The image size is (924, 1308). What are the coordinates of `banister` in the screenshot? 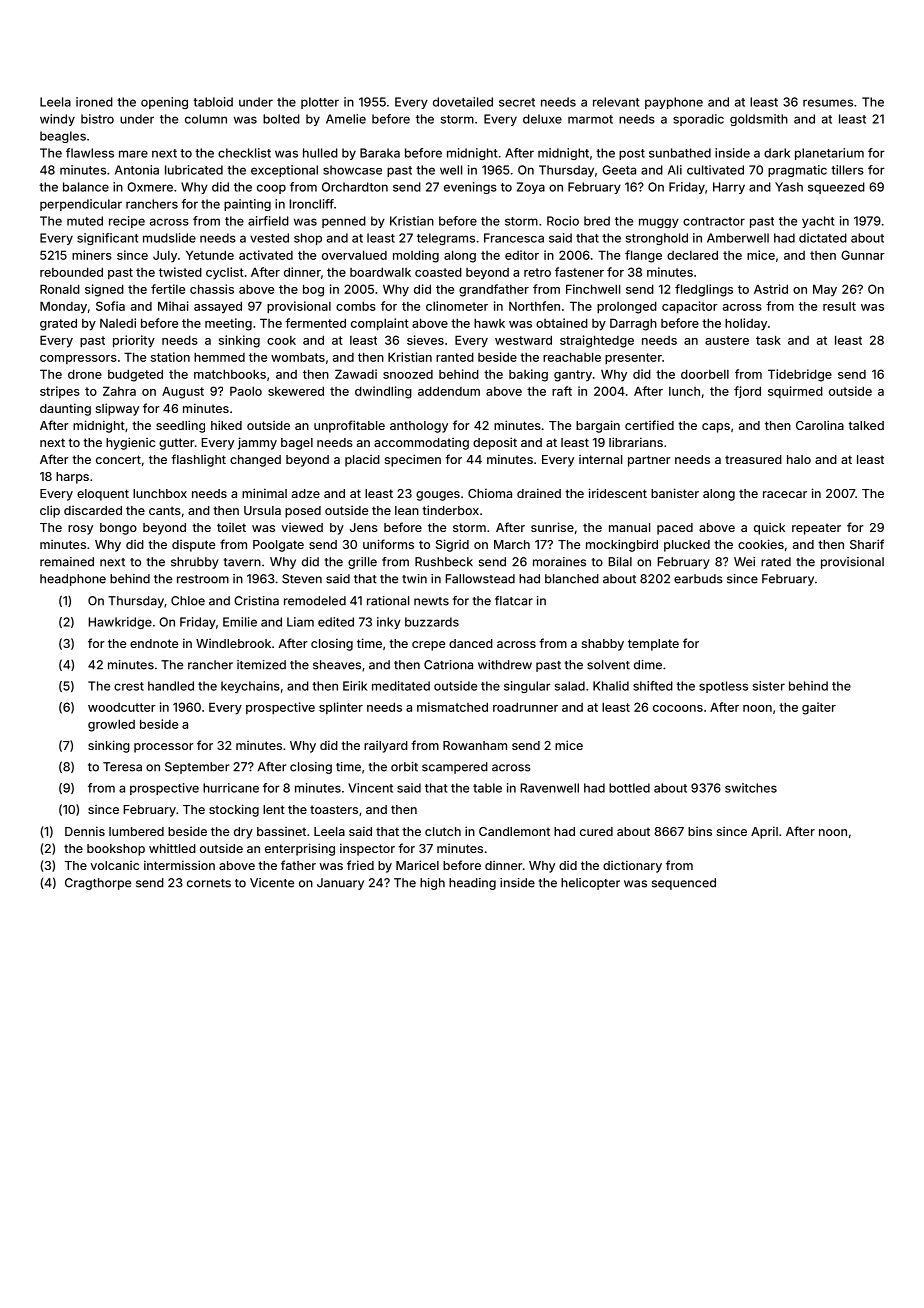 It's located at (675, 493).
